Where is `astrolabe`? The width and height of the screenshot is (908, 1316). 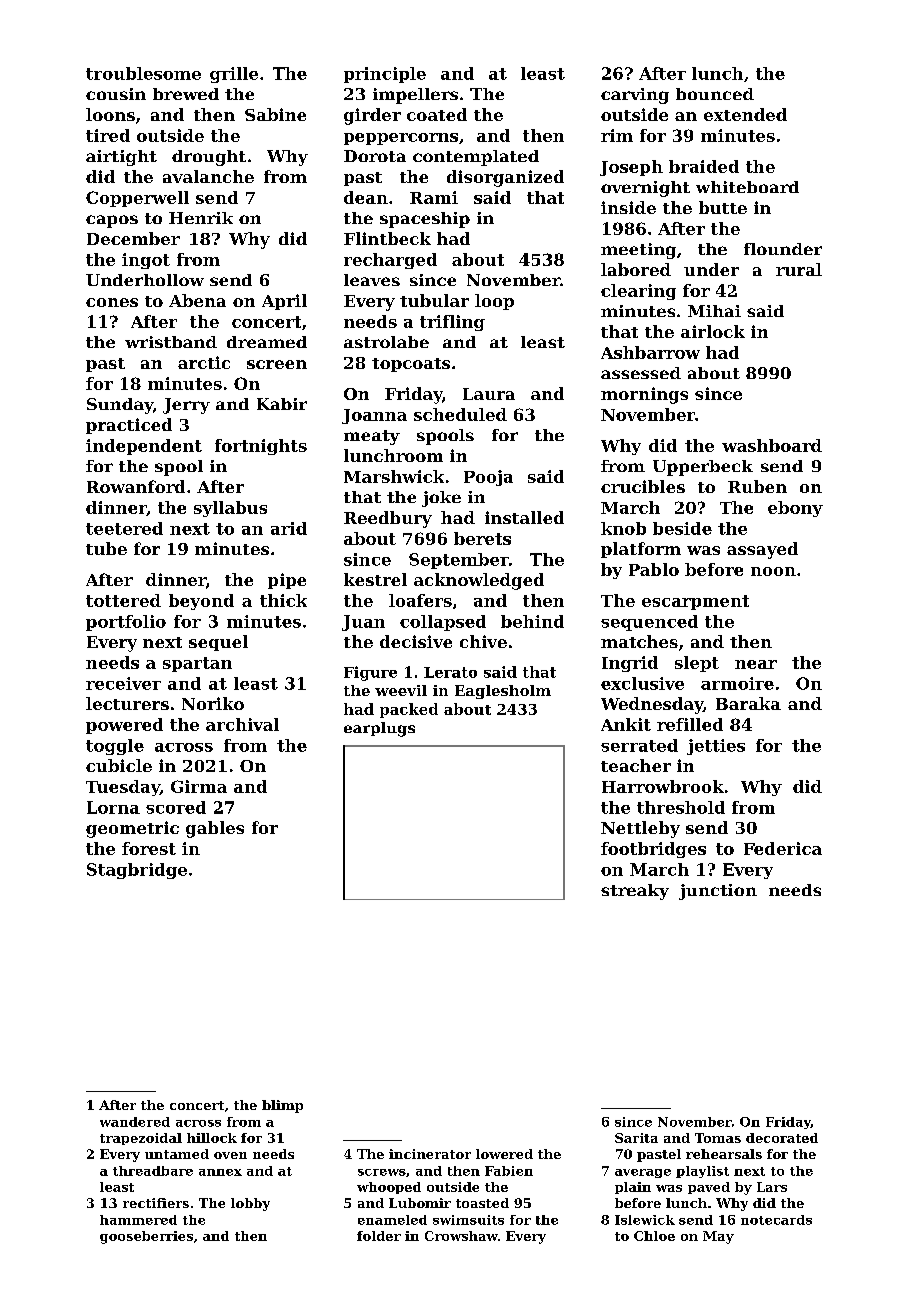 astrolabe is located at coordinates (386, 342).
